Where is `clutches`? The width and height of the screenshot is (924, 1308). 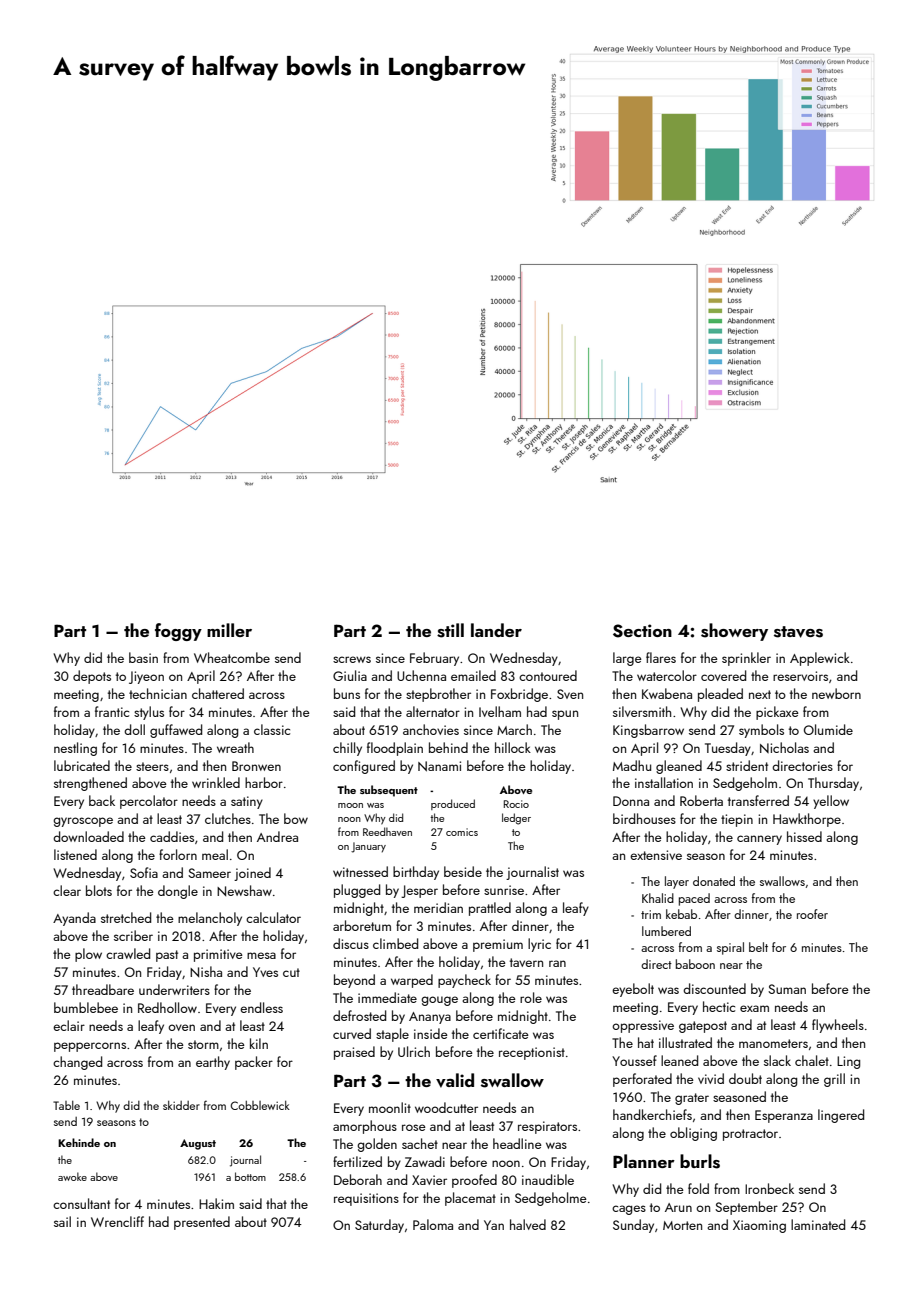 clutches is located at coordinates (228, 818).
